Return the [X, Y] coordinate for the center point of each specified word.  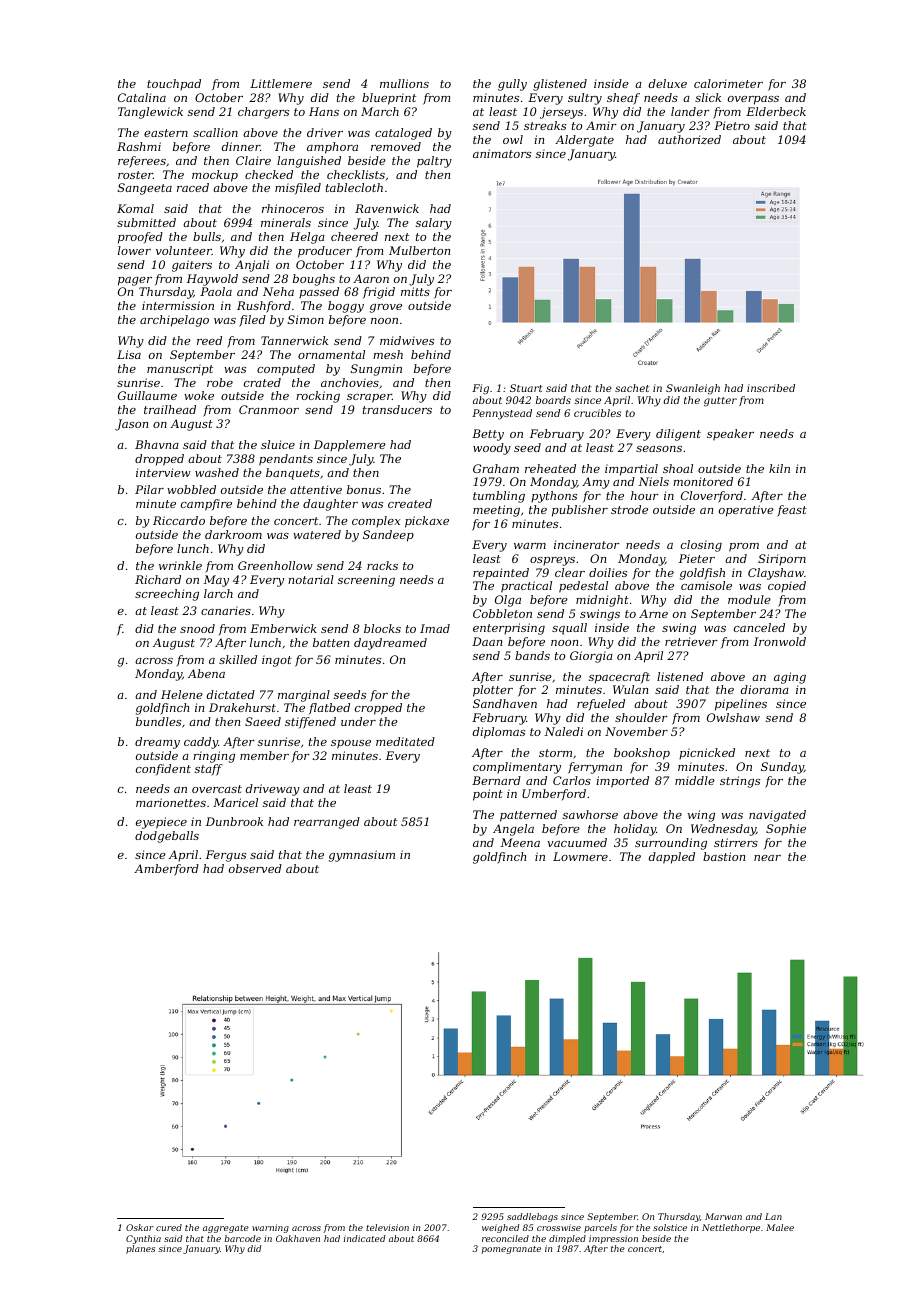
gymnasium [362, 856]
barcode [242, 1238]
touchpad [174, 84]
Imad [435, 628]
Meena [520, 842]
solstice [670, 1227]
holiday [635, 830]
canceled [759, 627]
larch [218, 593]
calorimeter [728, 83]
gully [512, 85]
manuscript [180, 370]
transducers [397, 409]
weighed [501, 1228]
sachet [632, 388]
